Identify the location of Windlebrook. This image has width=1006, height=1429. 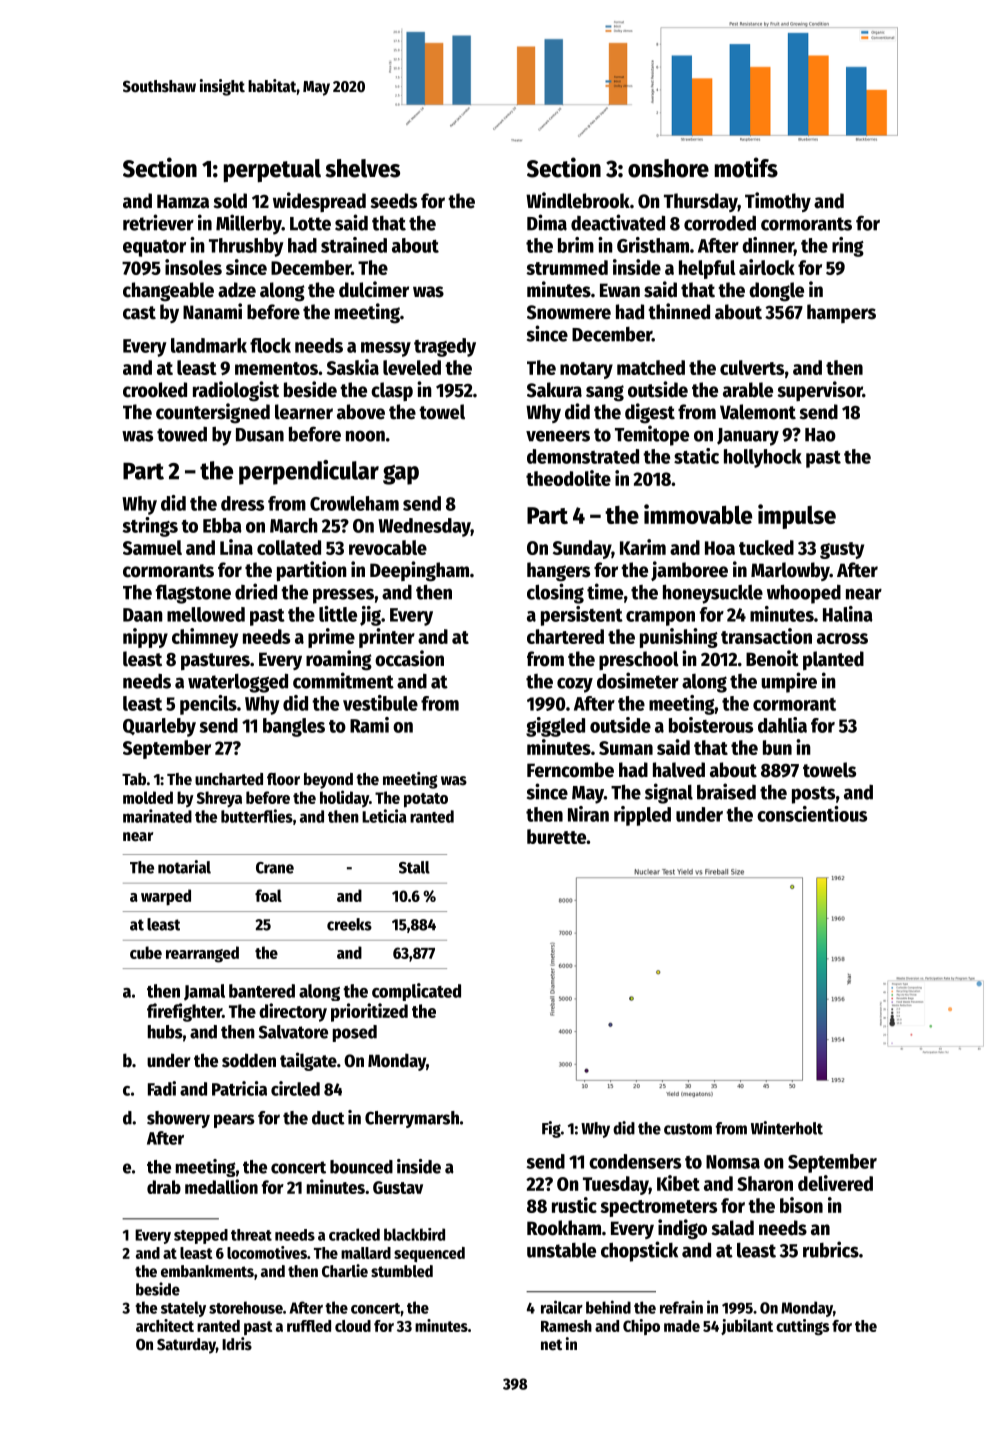
(578, 200).
